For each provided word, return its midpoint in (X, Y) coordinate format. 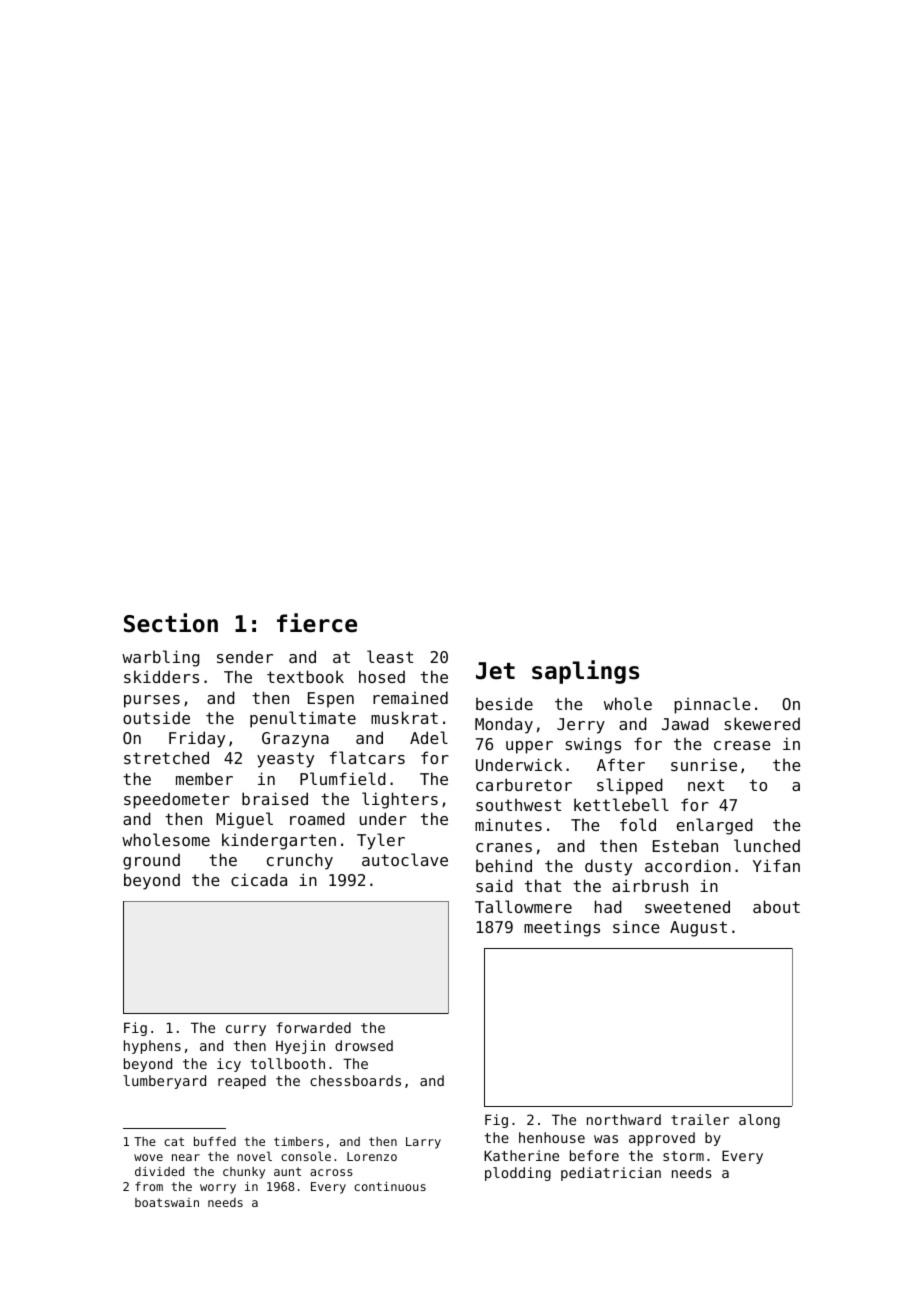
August (698, 929)
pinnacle (712, 705)
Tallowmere (523, 906)
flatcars (367, 757)
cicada (259, 879)
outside (156, 717)
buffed (215, 1141)
